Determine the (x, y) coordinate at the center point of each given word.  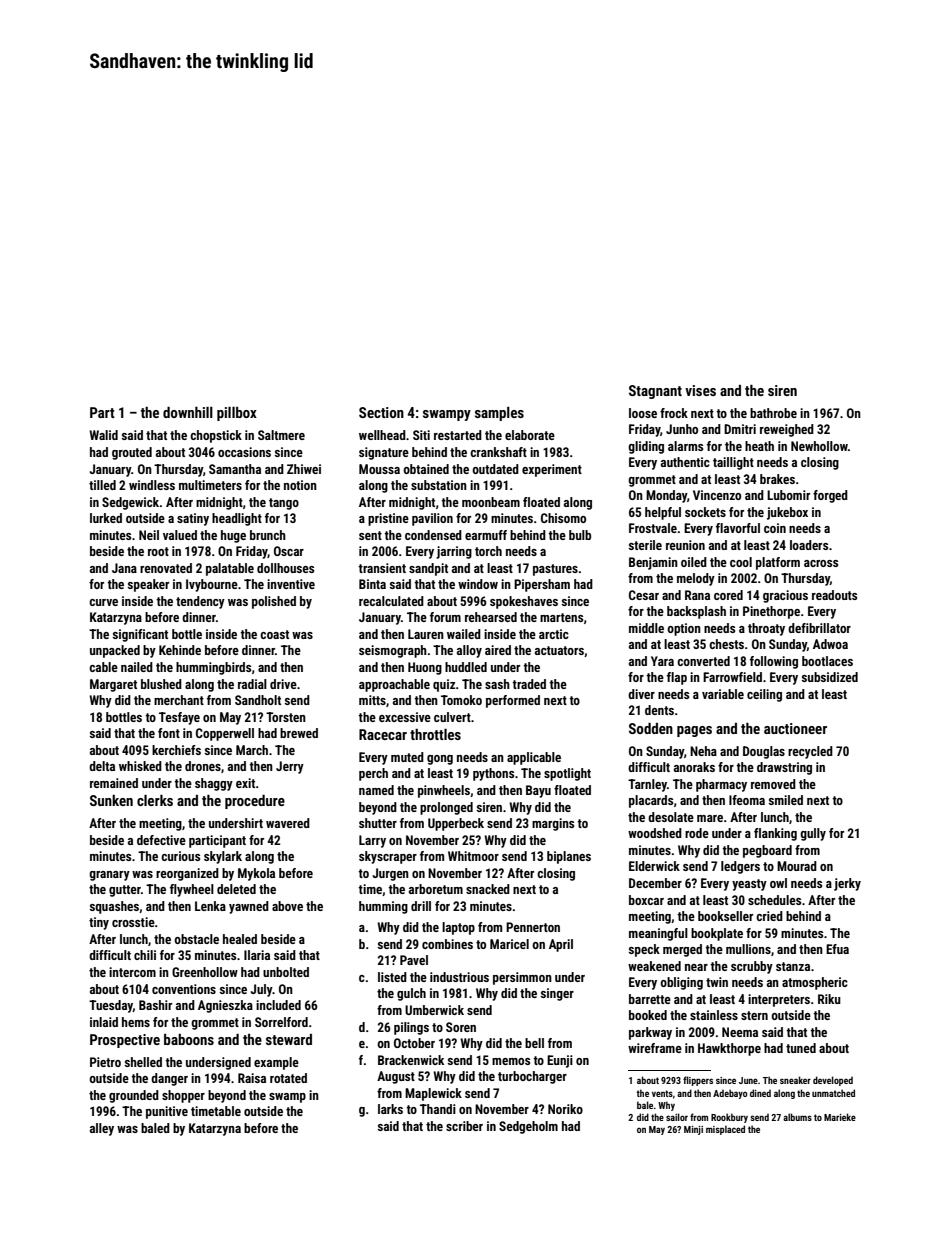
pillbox (237, 414)
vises (700, 390)
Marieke (840, 1117)
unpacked (115, 651)
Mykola (256, 874)
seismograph (393, 651)
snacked (488, 889)
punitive (167, 1112)
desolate (671, 817)
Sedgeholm (528, 1127)
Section (381, 412)
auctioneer (795, 728)
